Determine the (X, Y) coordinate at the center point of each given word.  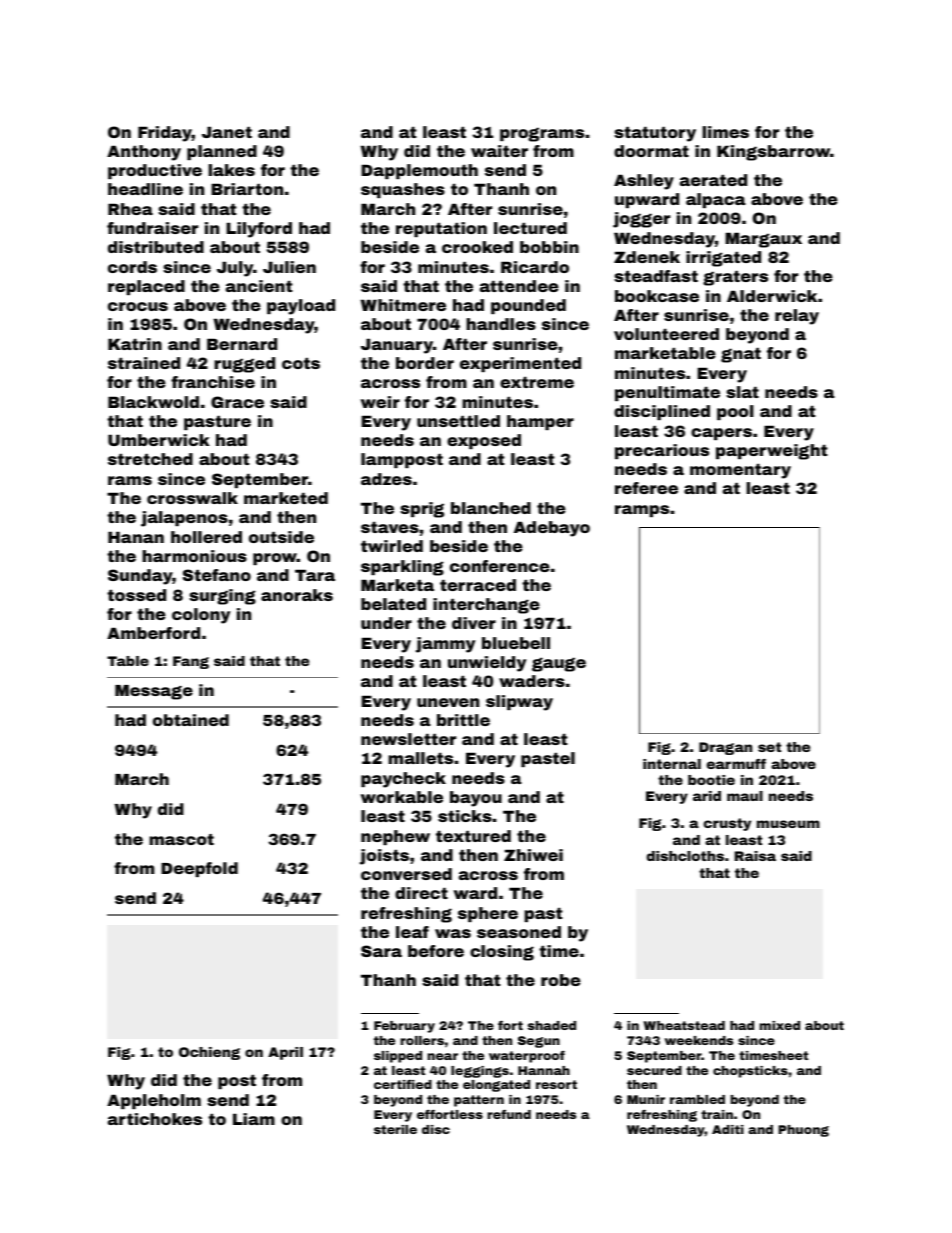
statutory (655, 134)
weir (380, 402)
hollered (206, 537)
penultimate (667, 393)
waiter (499, 151)
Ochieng (209, 1053)
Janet (227, 132)
